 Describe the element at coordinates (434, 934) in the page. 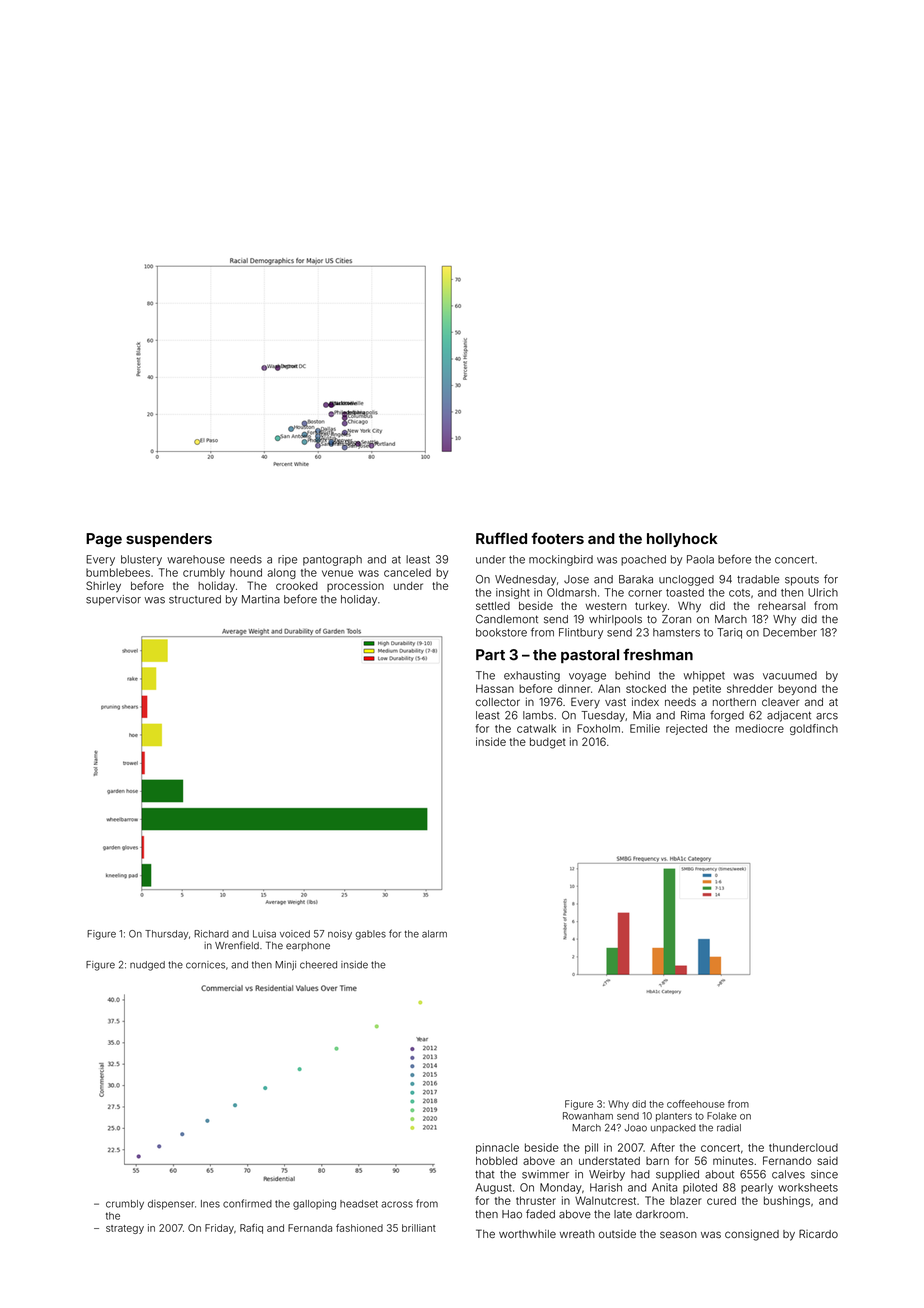

I see `alarm` at that location.
